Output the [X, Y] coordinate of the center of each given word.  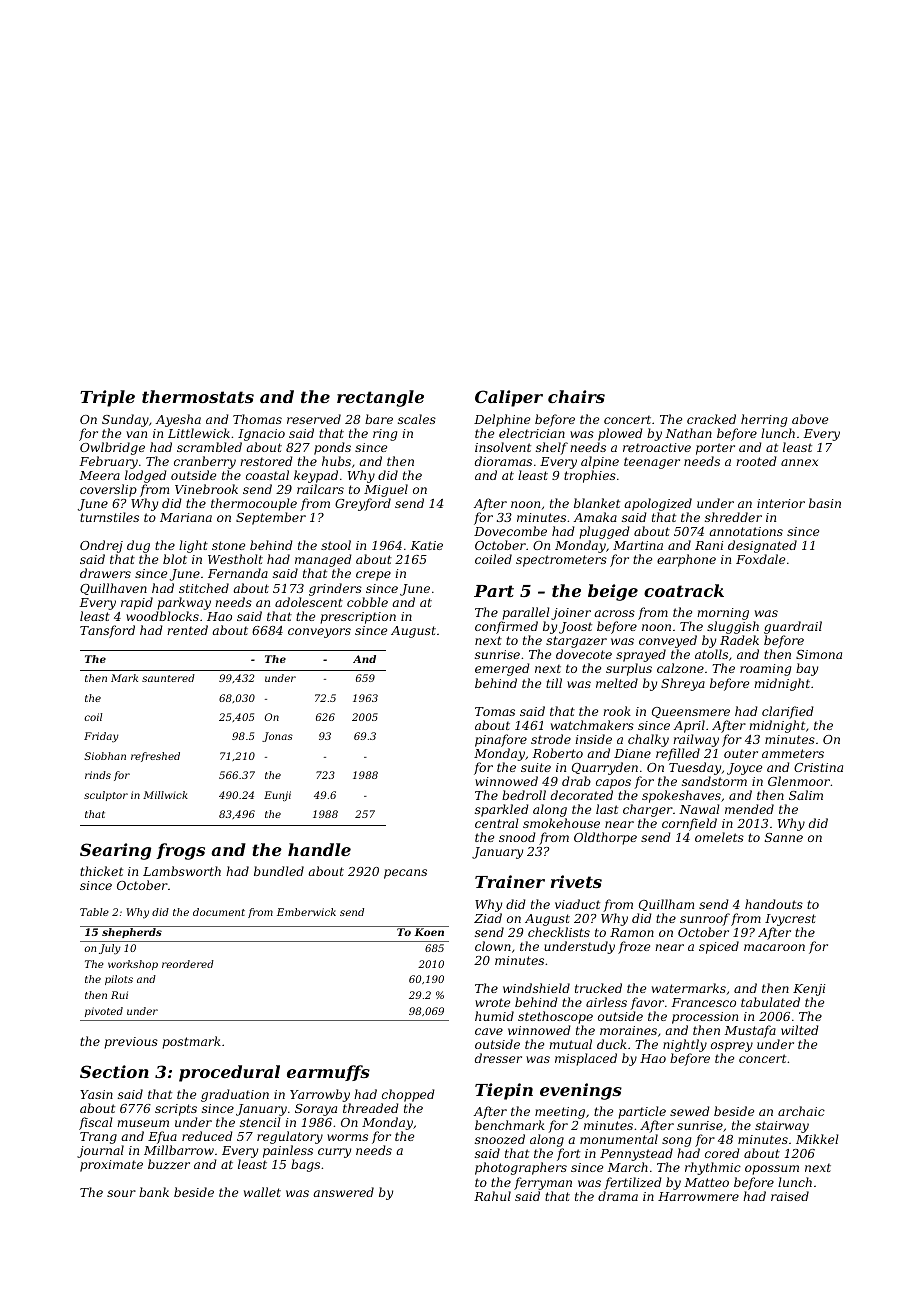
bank [154, 1192]
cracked [711, 419]
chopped [408, 1095]
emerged [502, 669]
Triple [107, 398]
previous [131, 1043]
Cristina [818, 767]
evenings [581, 1091]
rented [187, 630]
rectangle [380, 398]
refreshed [155, 757]
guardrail [793, 628]
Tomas [495, 711]
